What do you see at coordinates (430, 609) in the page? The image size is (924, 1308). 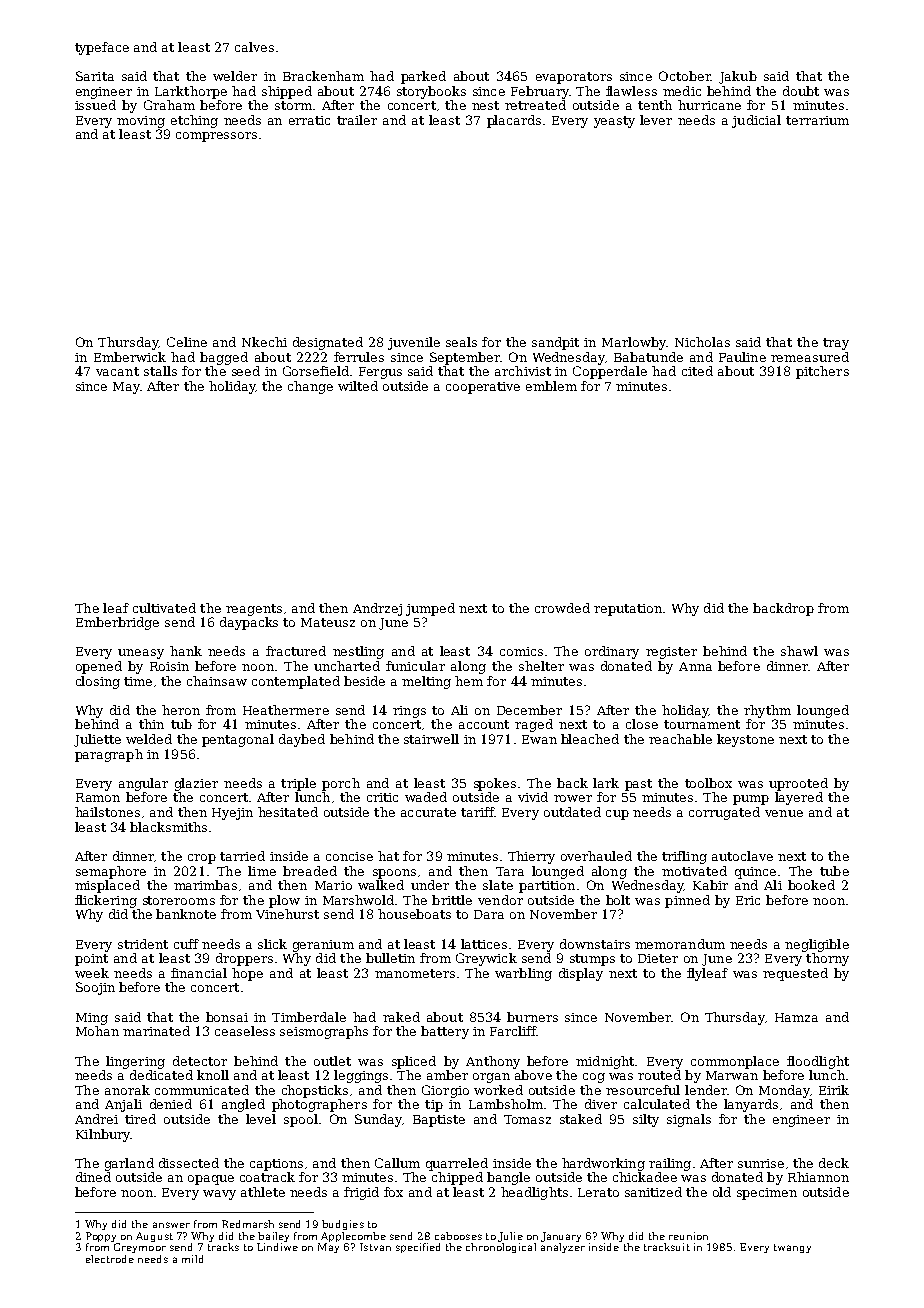 I see `jumped` at bounding box center [430, 609].
